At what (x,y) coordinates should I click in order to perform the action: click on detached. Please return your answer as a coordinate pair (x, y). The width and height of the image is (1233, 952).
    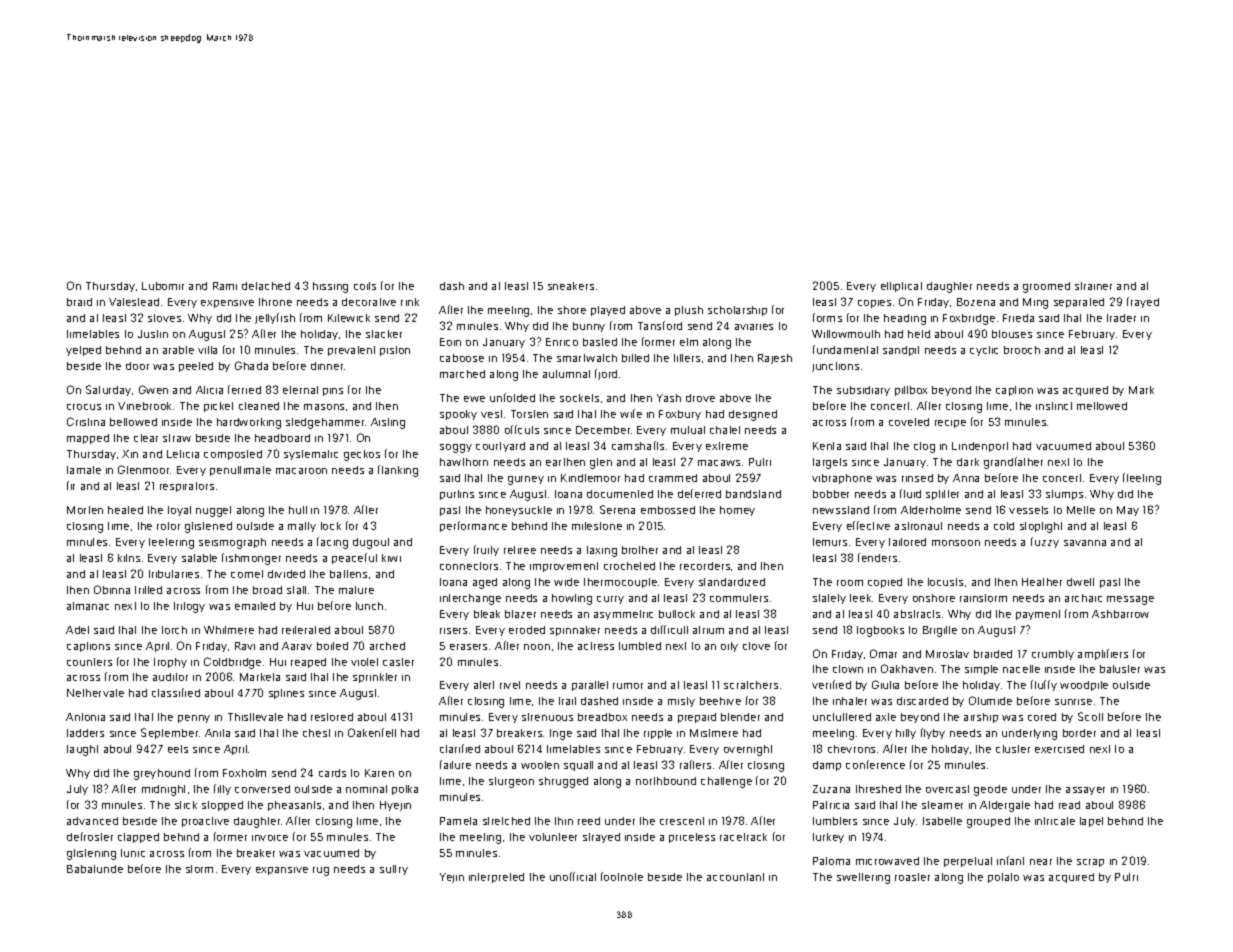
    Looking at the image, I should click on (266, 286).
